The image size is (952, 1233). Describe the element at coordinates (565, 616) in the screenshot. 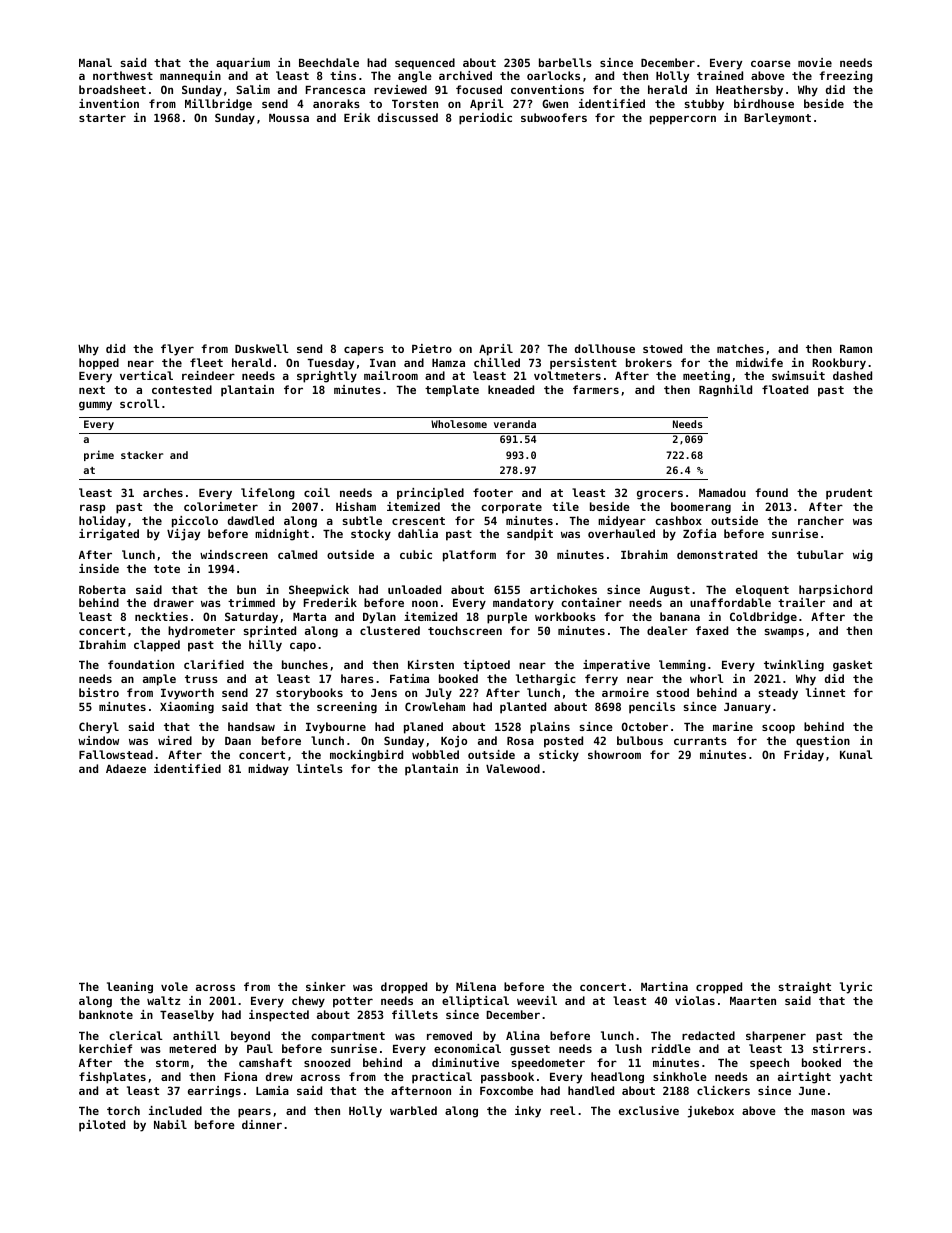

I see `workbooks` at that location.
